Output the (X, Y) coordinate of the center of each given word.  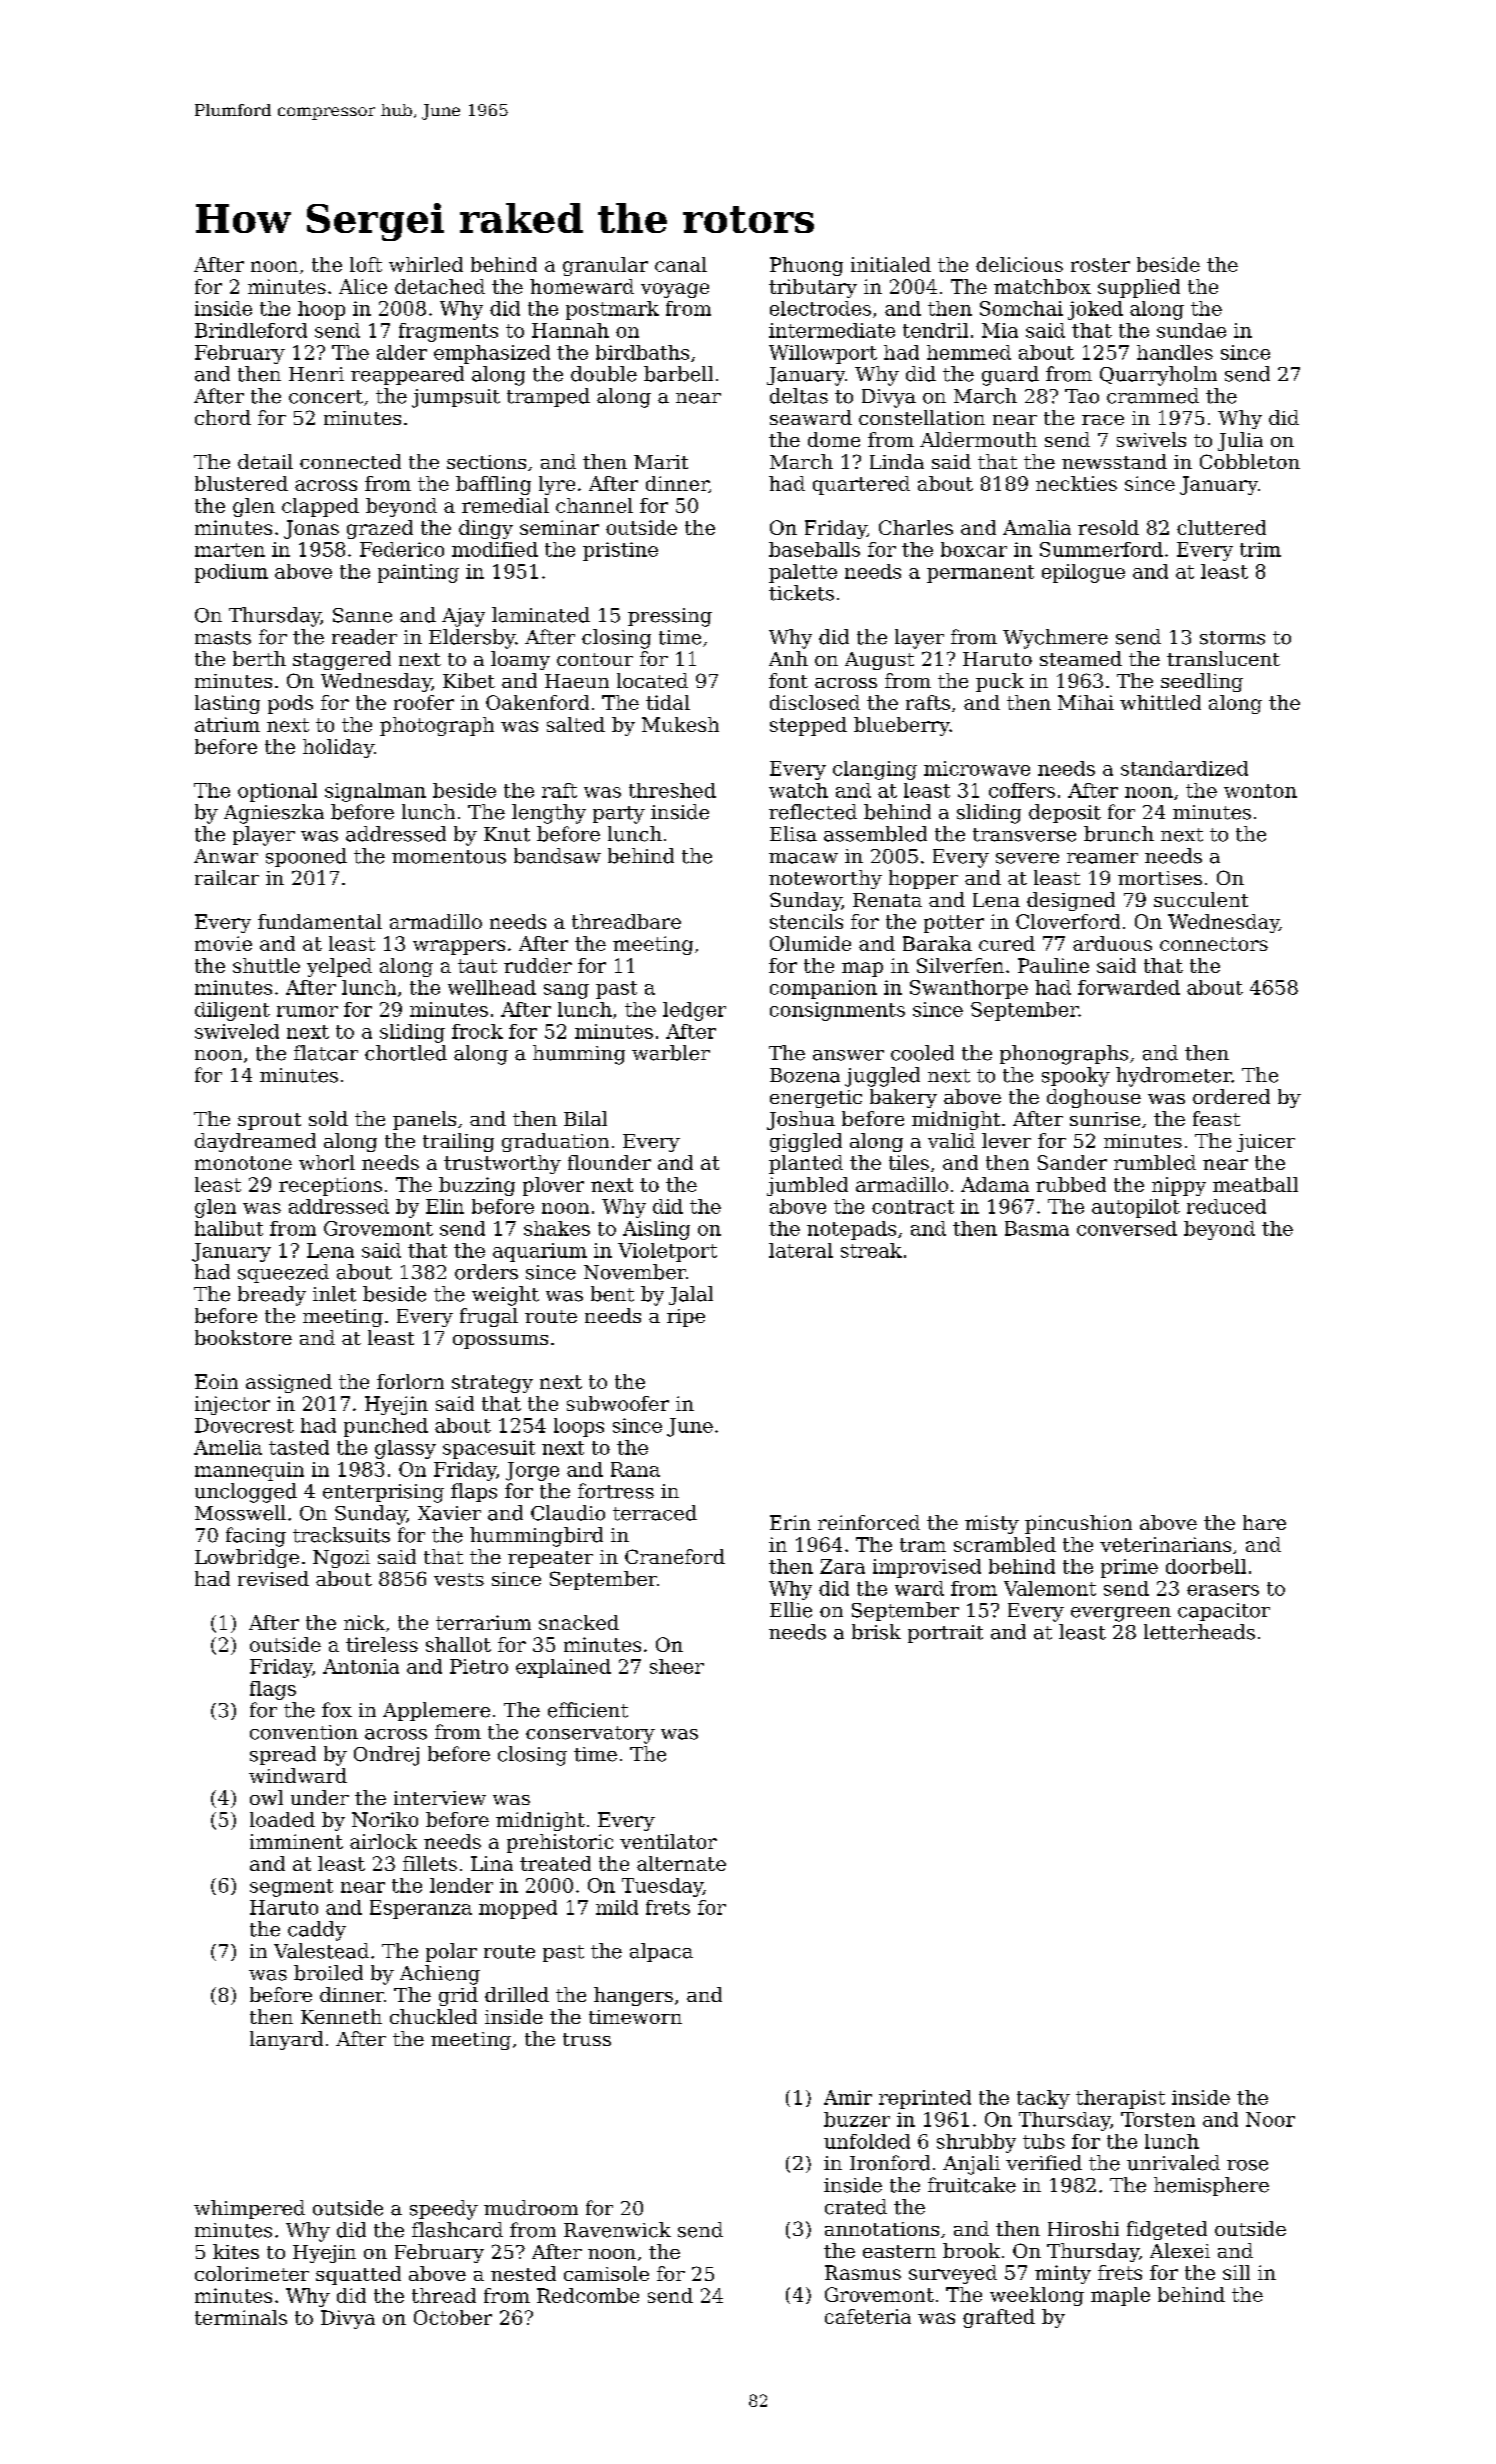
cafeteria (868, 2316)
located (652, 680)
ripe (686, 1318)
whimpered (249, 2209)
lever (1006, 1140)
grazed (380, 529)
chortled (406, 1053)
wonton (1260, 791)
